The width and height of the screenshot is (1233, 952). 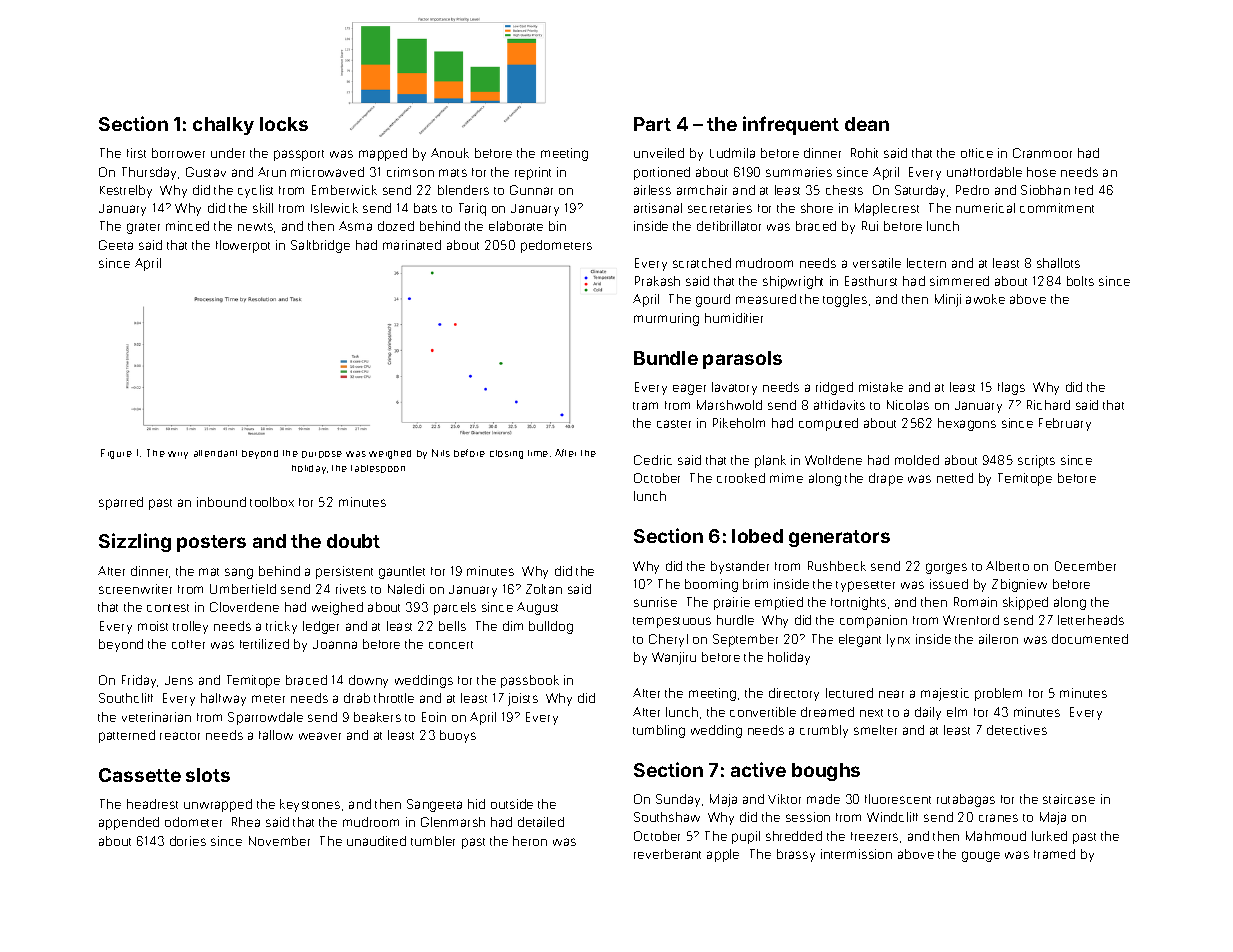 What do you see at coordinates (530, 681) in the screenshot?
I see `passbook` at bounding box center [530, 681].
